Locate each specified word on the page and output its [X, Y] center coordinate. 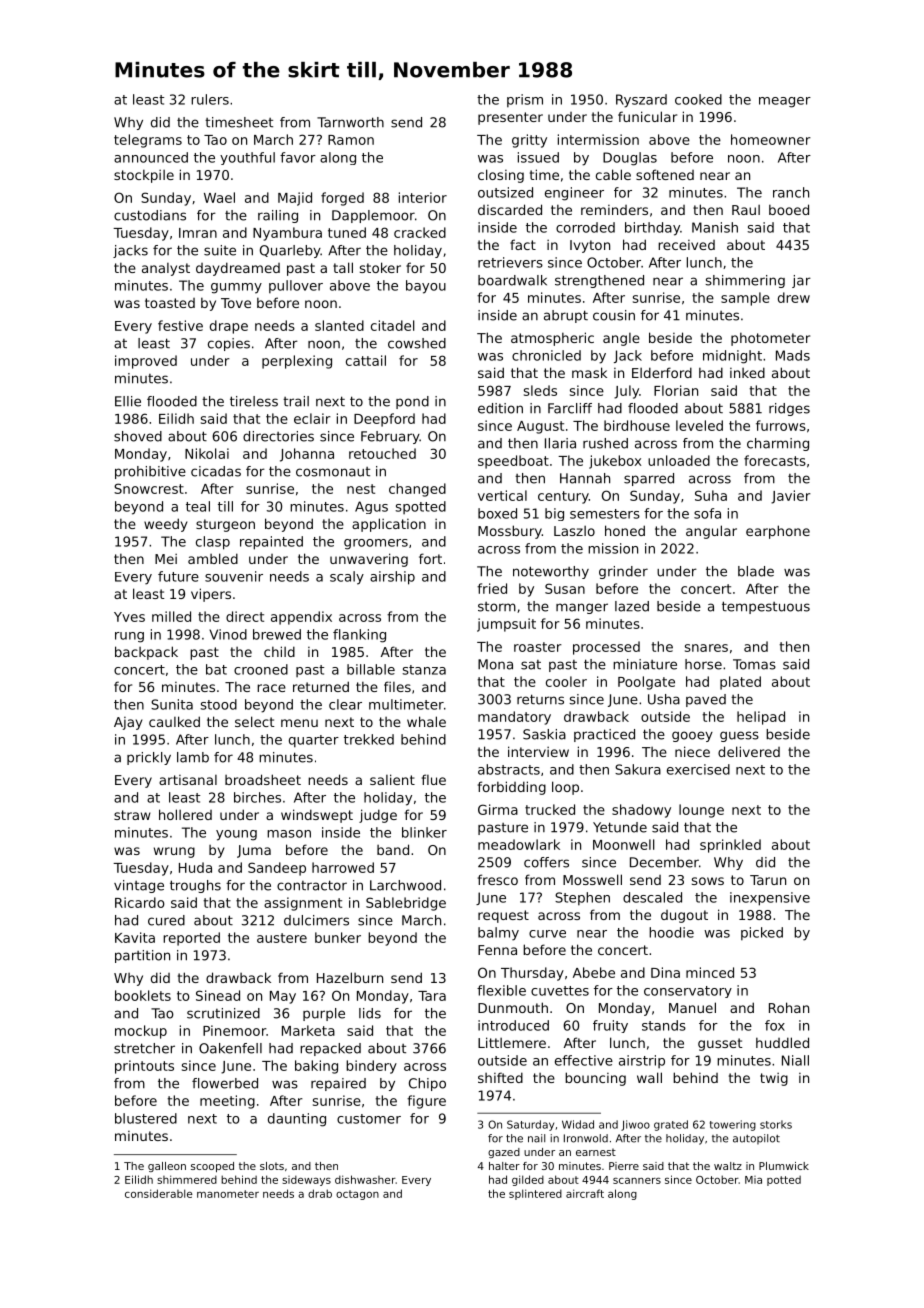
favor [298, 157]
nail [536, 1138]
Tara [432, 996]
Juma [254, 851]
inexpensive [770, 899]
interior [423, 197]
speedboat [513, 462]
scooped [212, 1167]
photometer [770, 339]
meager [785, 102]
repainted [271, 543]
